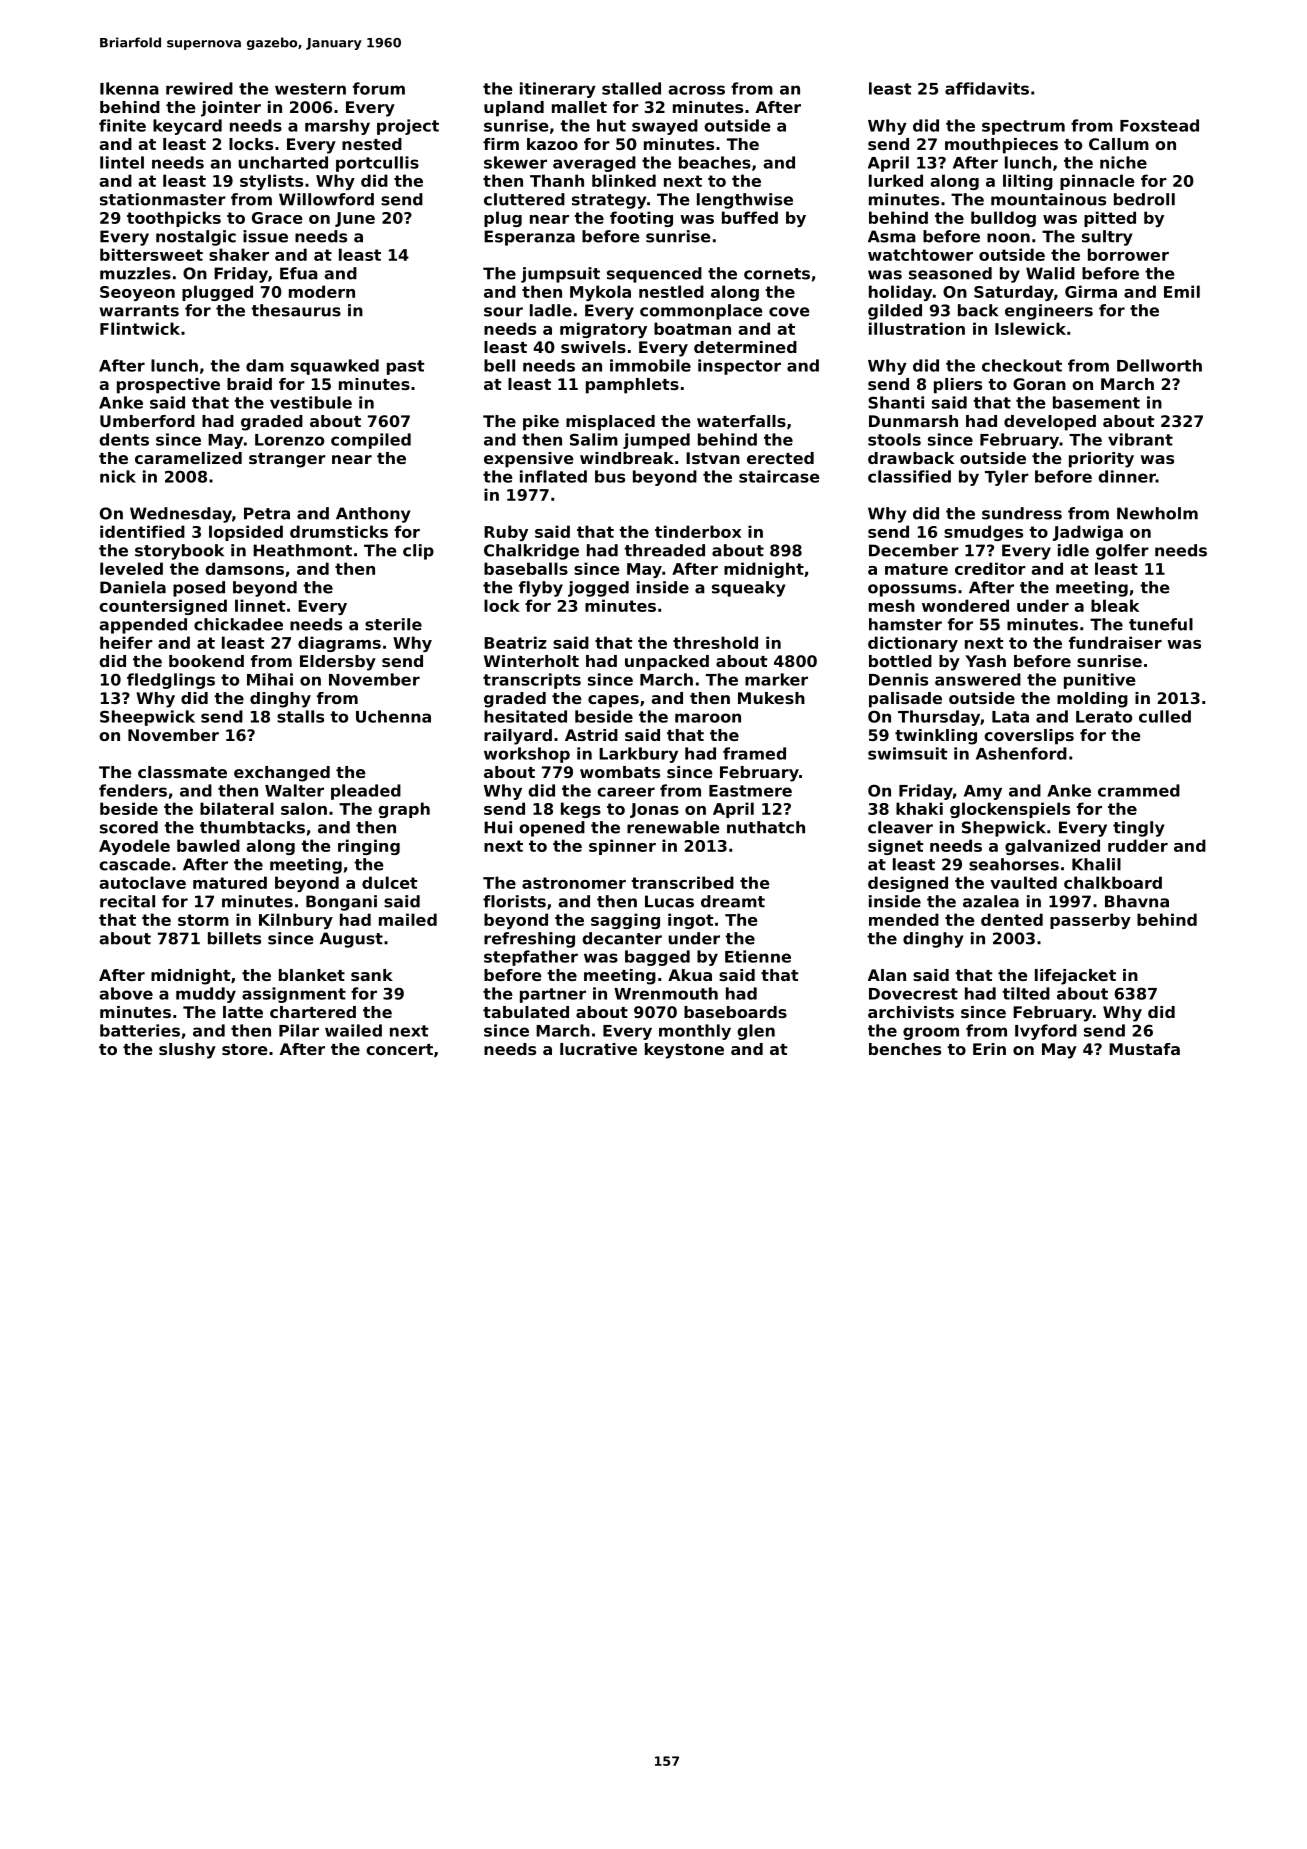 The height and width of the screenshot is (1849, 1307). What do you see at coordinates (237, 808) in the screenshot?
I see `bilateral` at bounding box center [237, 808].
